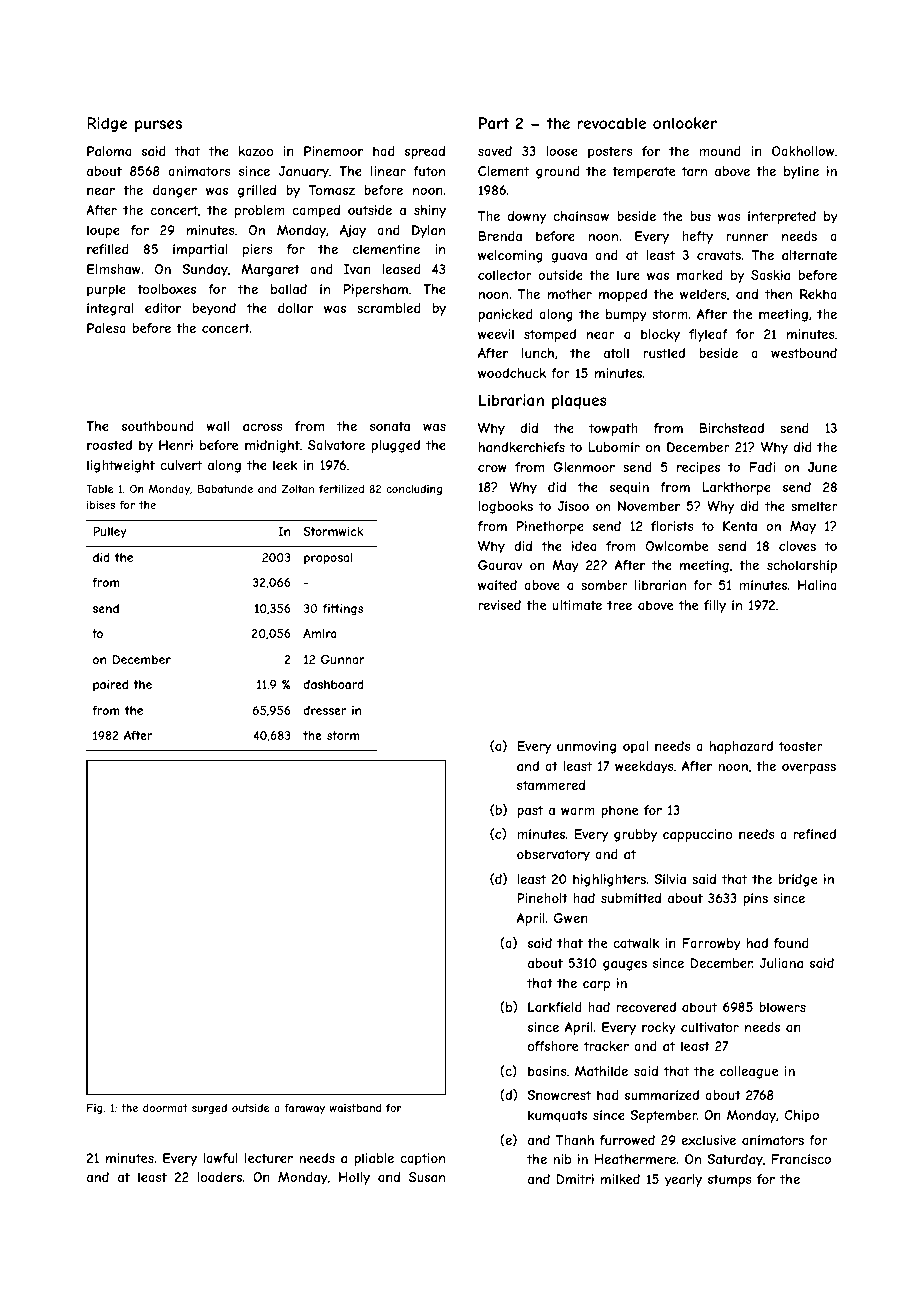  I want to click on Gaurav, so click(500, 565).
